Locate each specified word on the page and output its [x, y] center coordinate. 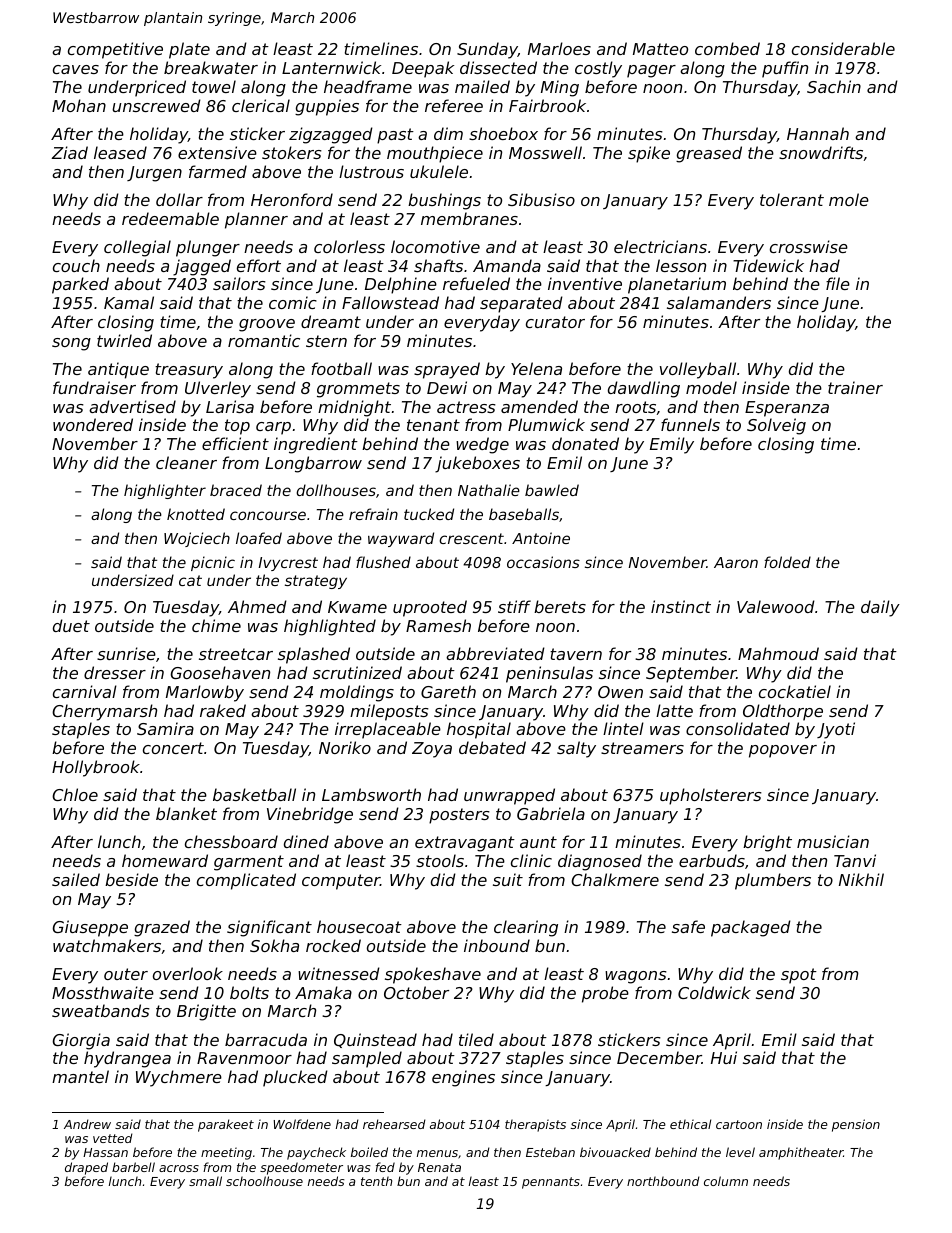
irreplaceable [388, 730]
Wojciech [197, 539]
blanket [186, 813]
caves [76, 69]
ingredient [316, 445]
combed [727, 48]
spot [799, 976]
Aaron [736, 562]
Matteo [660, 49]
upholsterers [711, 796]
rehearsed [394, 1124]
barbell [133, 1167]
